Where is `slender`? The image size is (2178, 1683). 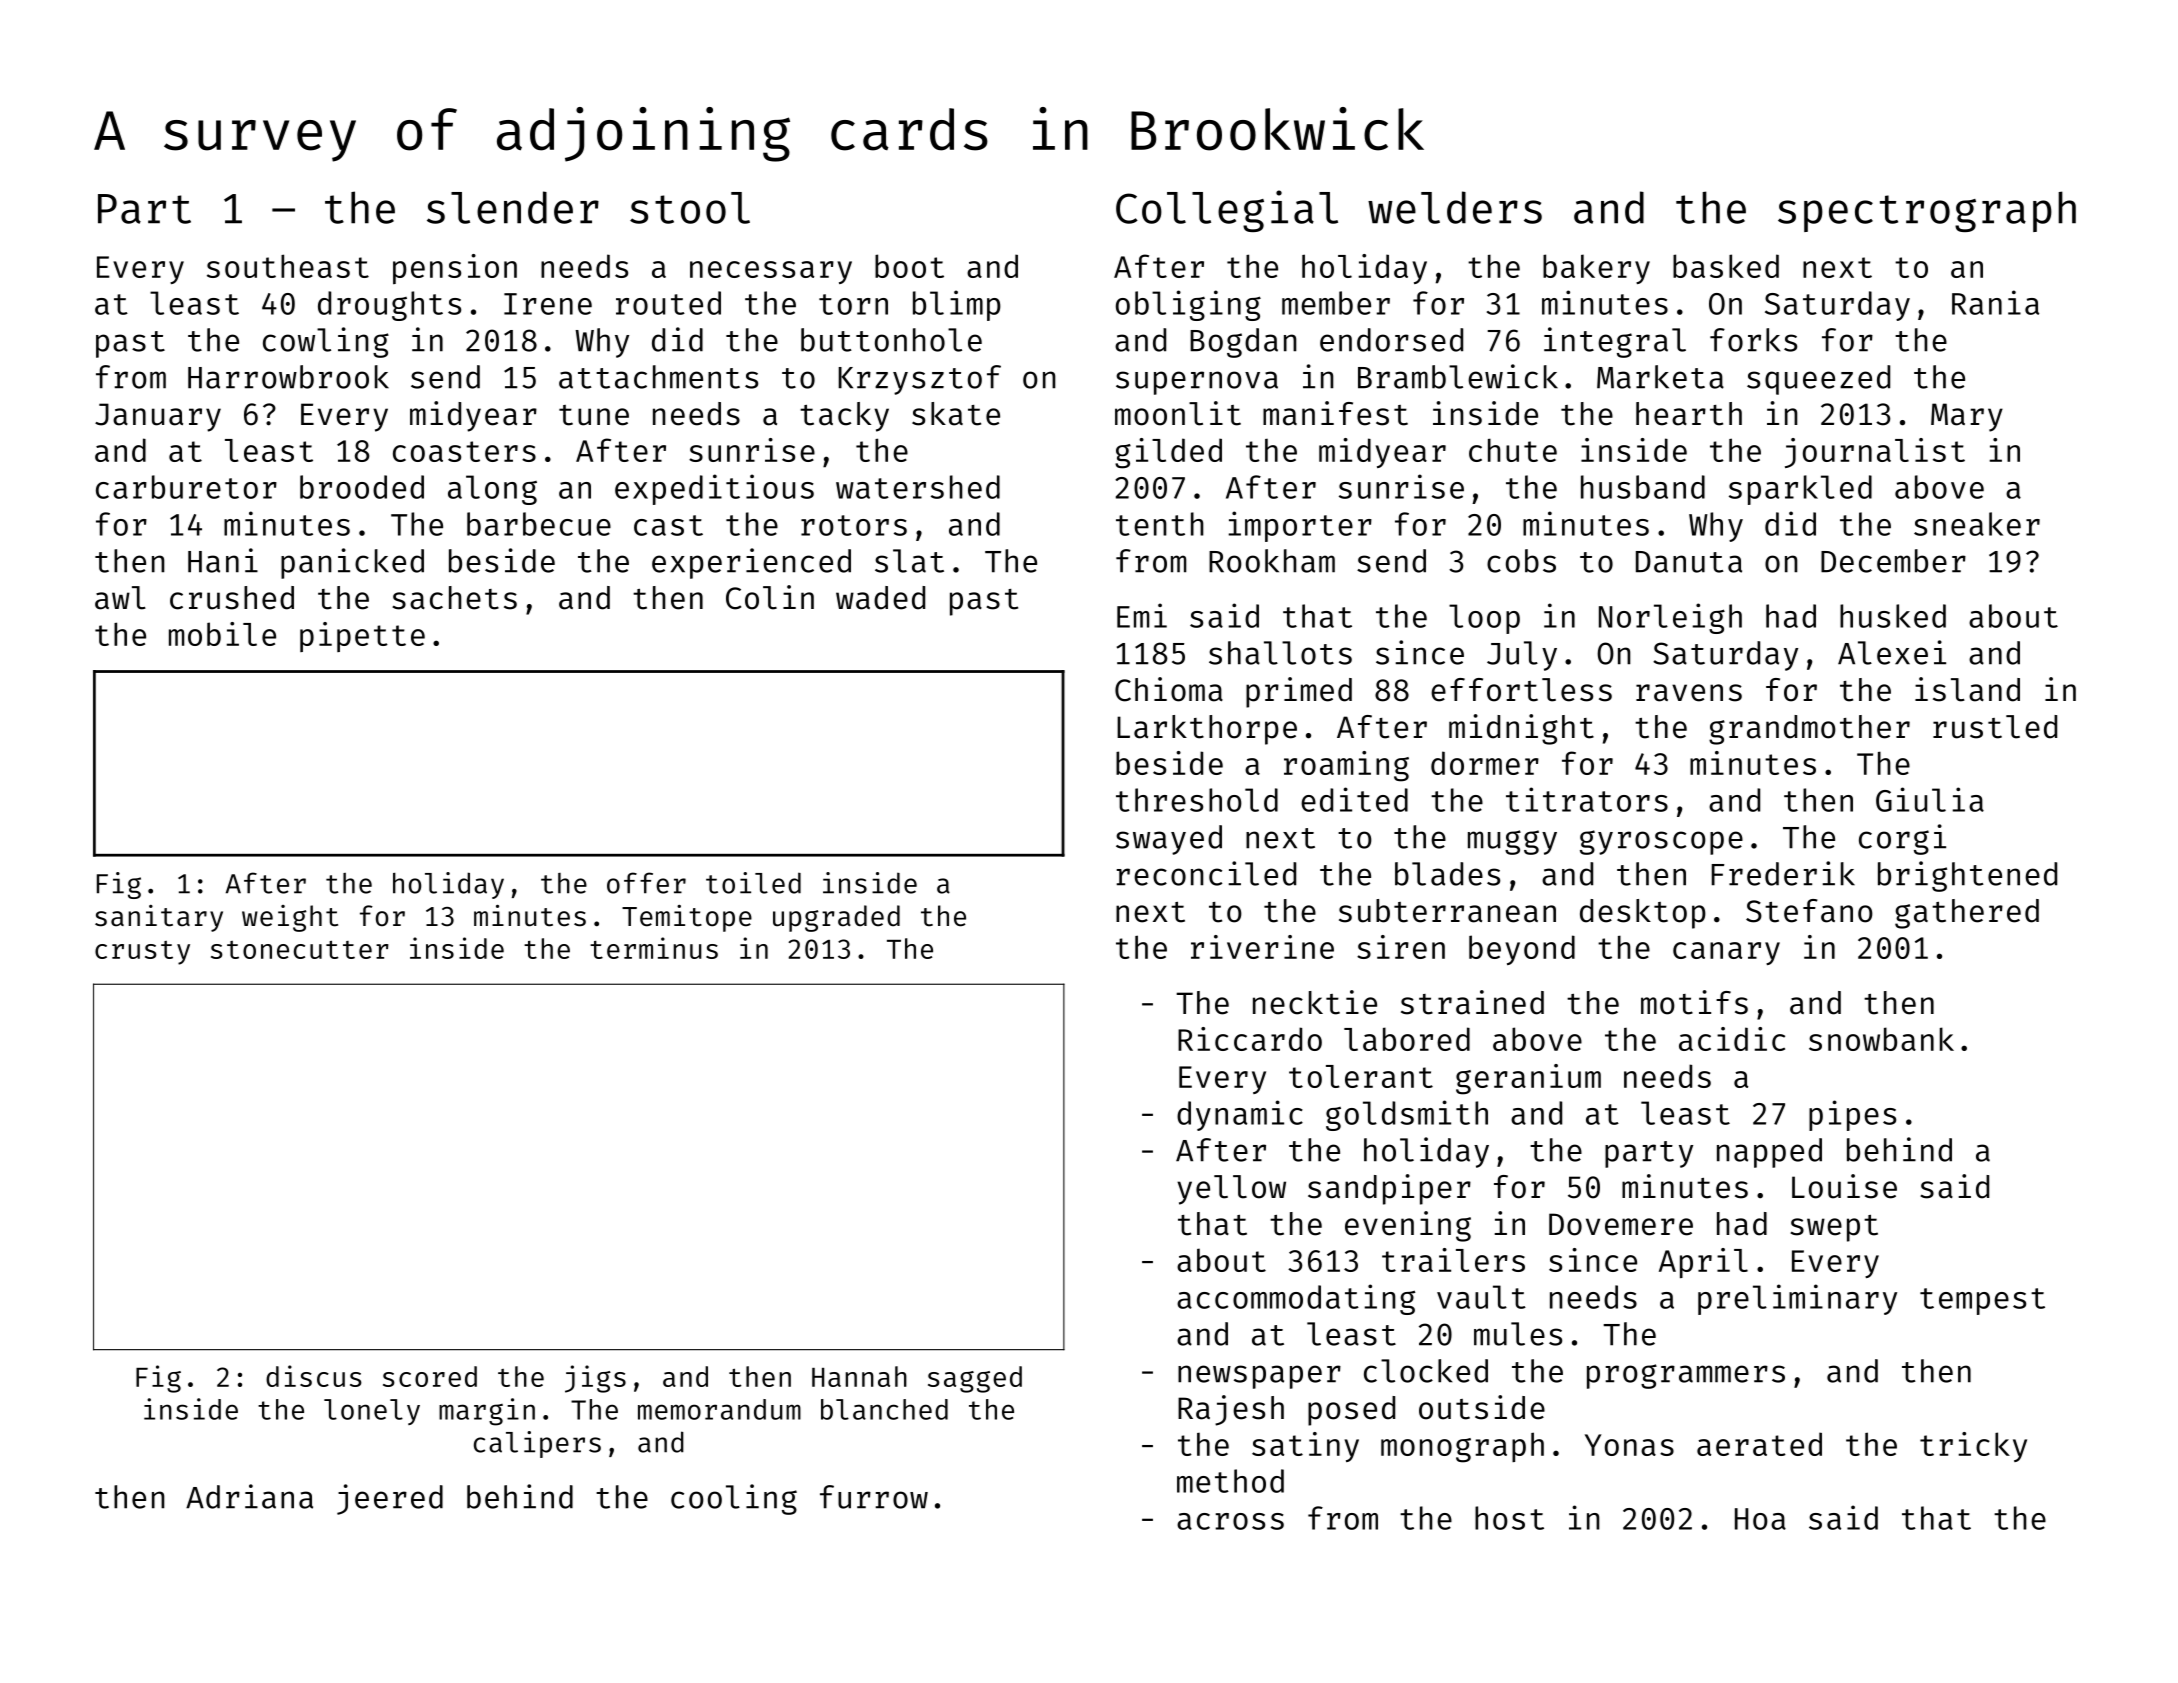 slender is located at coordinates (513, 207).
